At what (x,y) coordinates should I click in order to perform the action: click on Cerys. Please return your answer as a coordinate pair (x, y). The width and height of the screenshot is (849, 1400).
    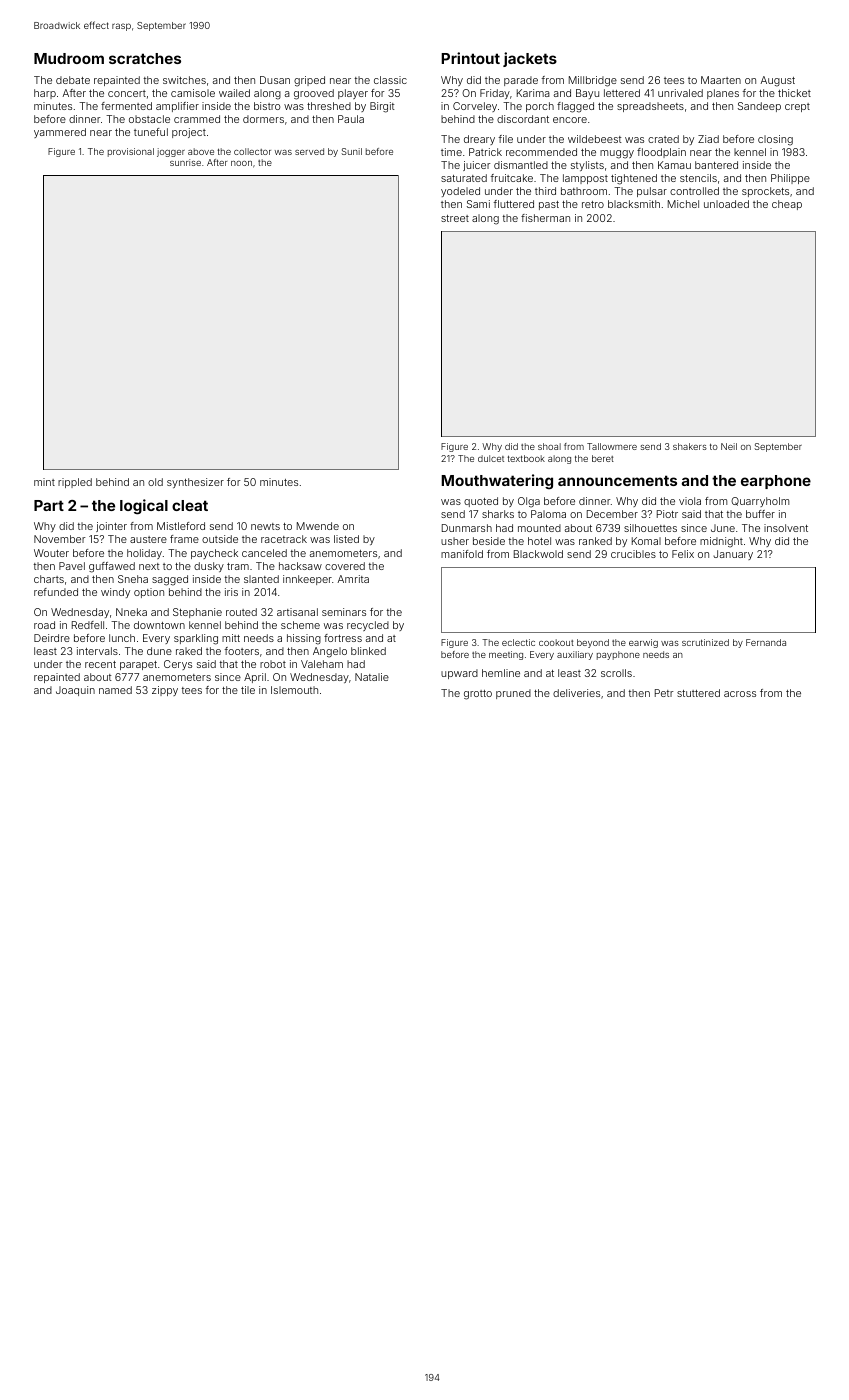
    Looking at the image, I should click on (178, 665).
